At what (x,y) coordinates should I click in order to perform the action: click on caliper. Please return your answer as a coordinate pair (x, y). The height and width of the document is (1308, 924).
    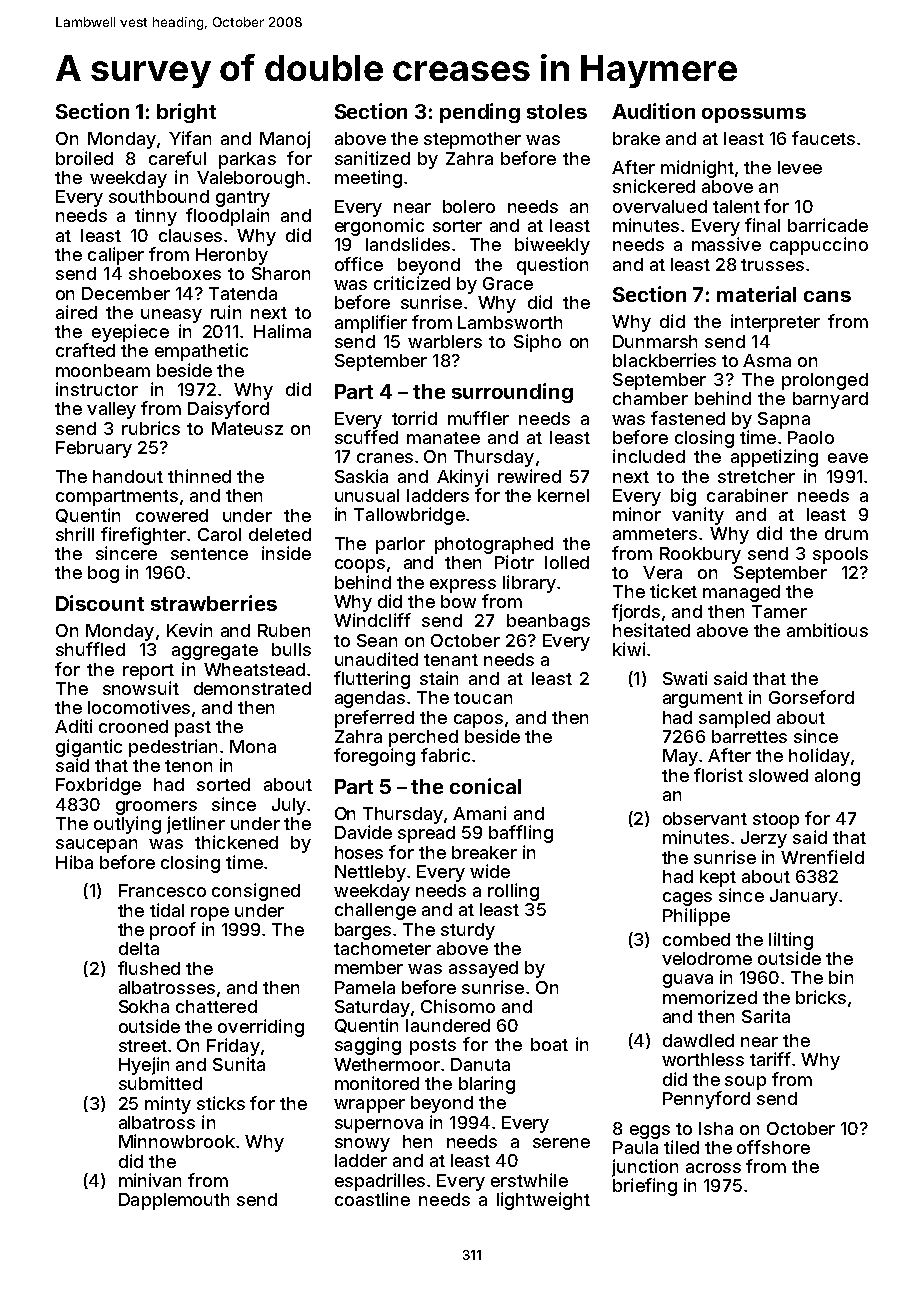
    Looking at the image, I should click on (116, 256).
